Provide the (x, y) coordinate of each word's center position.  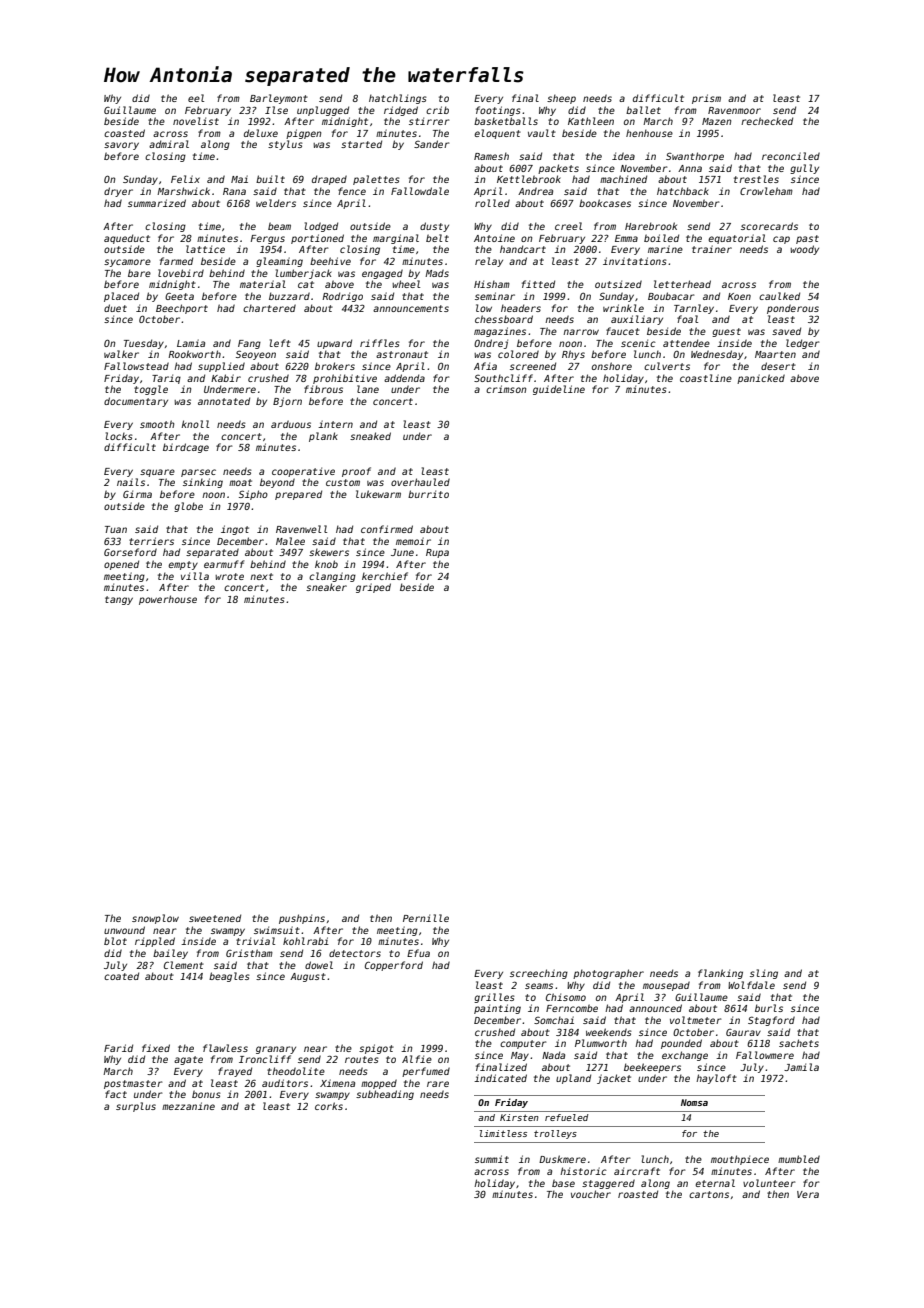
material (263, 284)
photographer (608, 974)
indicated (500, 1078)
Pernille (426, 918)
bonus (206, 1094)
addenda (404, 378)
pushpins (302, 919)
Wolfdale (751, 985)
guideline (559, 390)
